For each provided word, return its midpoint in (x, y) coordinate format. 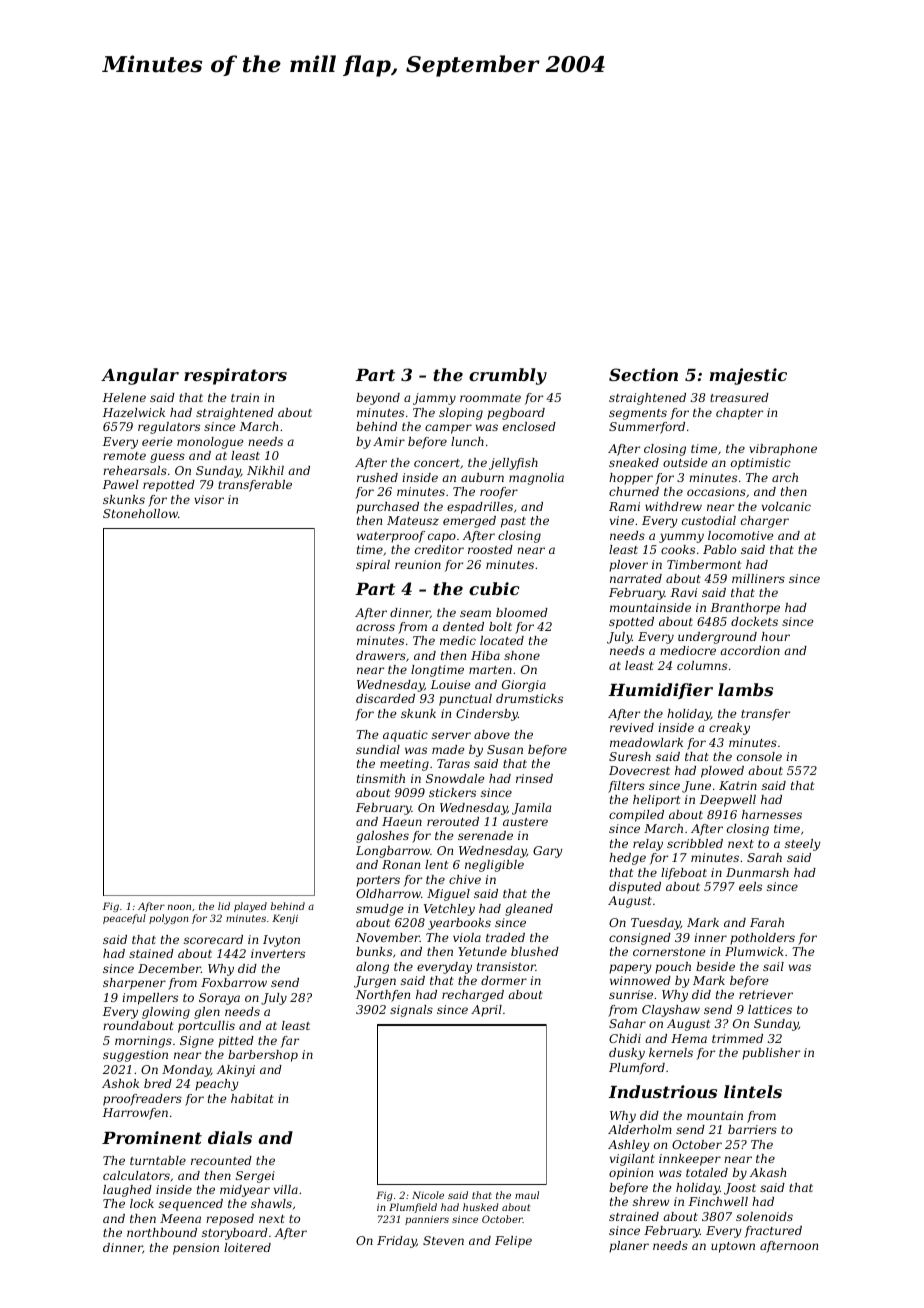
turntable (158, 1160)
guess (167, 458)
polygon (168, 919)
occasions (716, 491)
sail (773, 966)
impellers (150, 999)
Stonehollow (140, 513)
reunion (418, 564)
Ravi (684, 592)
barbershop (263, 1056)
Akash (768, 1172)
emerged (469, 522)
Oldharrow (388, 893)
